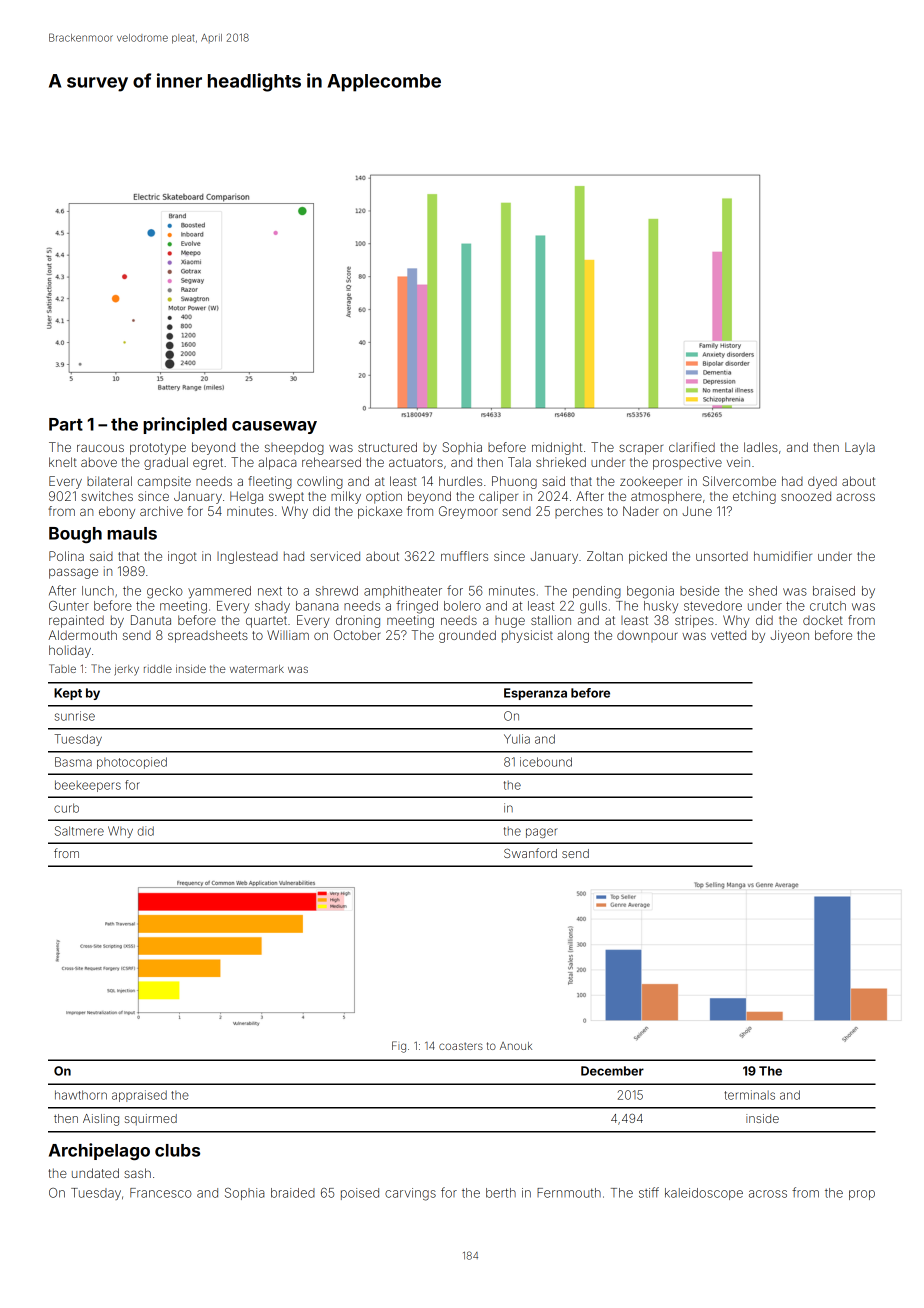 Image resolution: width=924 pixels, height=1308 pixels. I want to click on Part, so click(66, 424).
